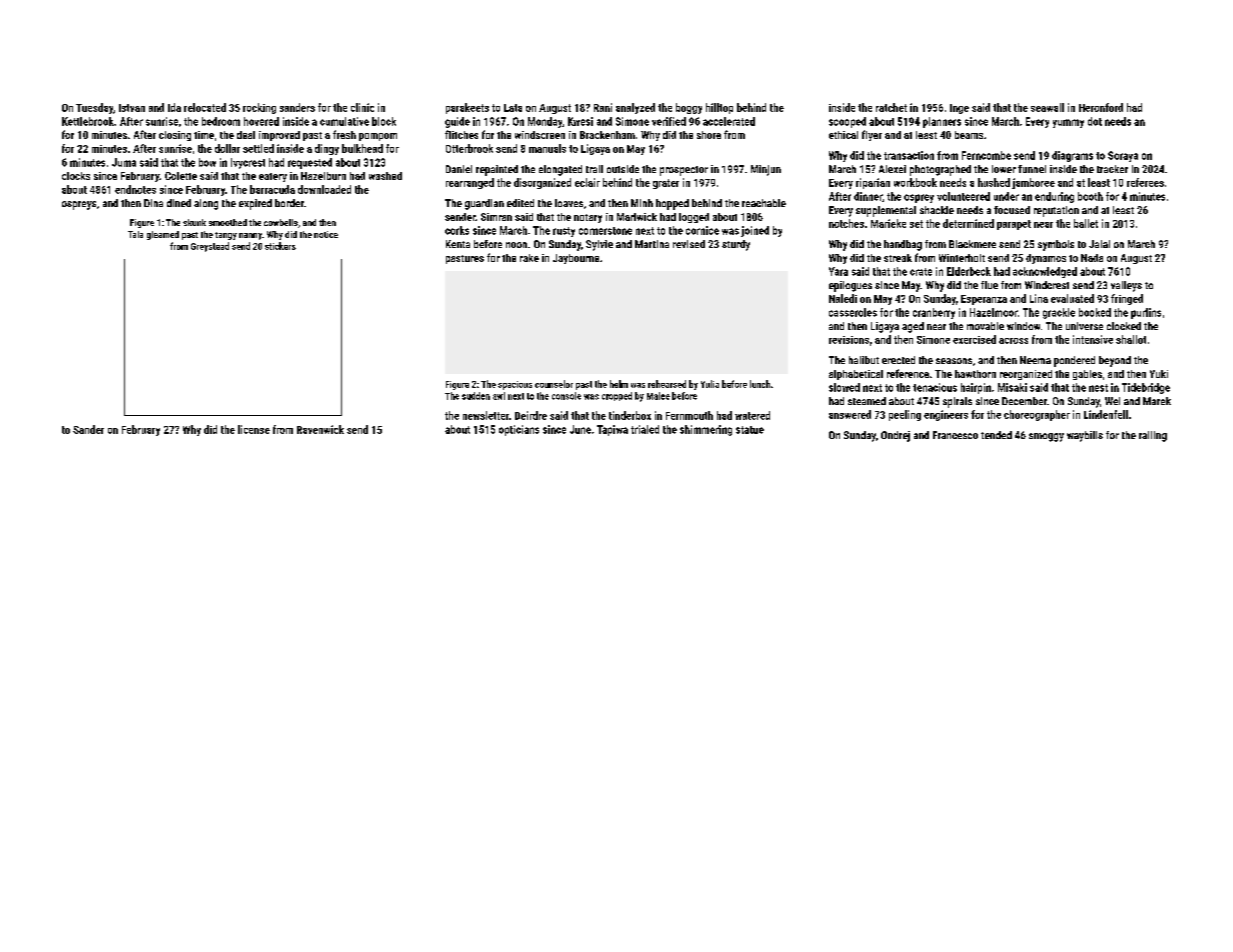 The image size is (1233, 952). I want to click on block, so click(384, 121).
